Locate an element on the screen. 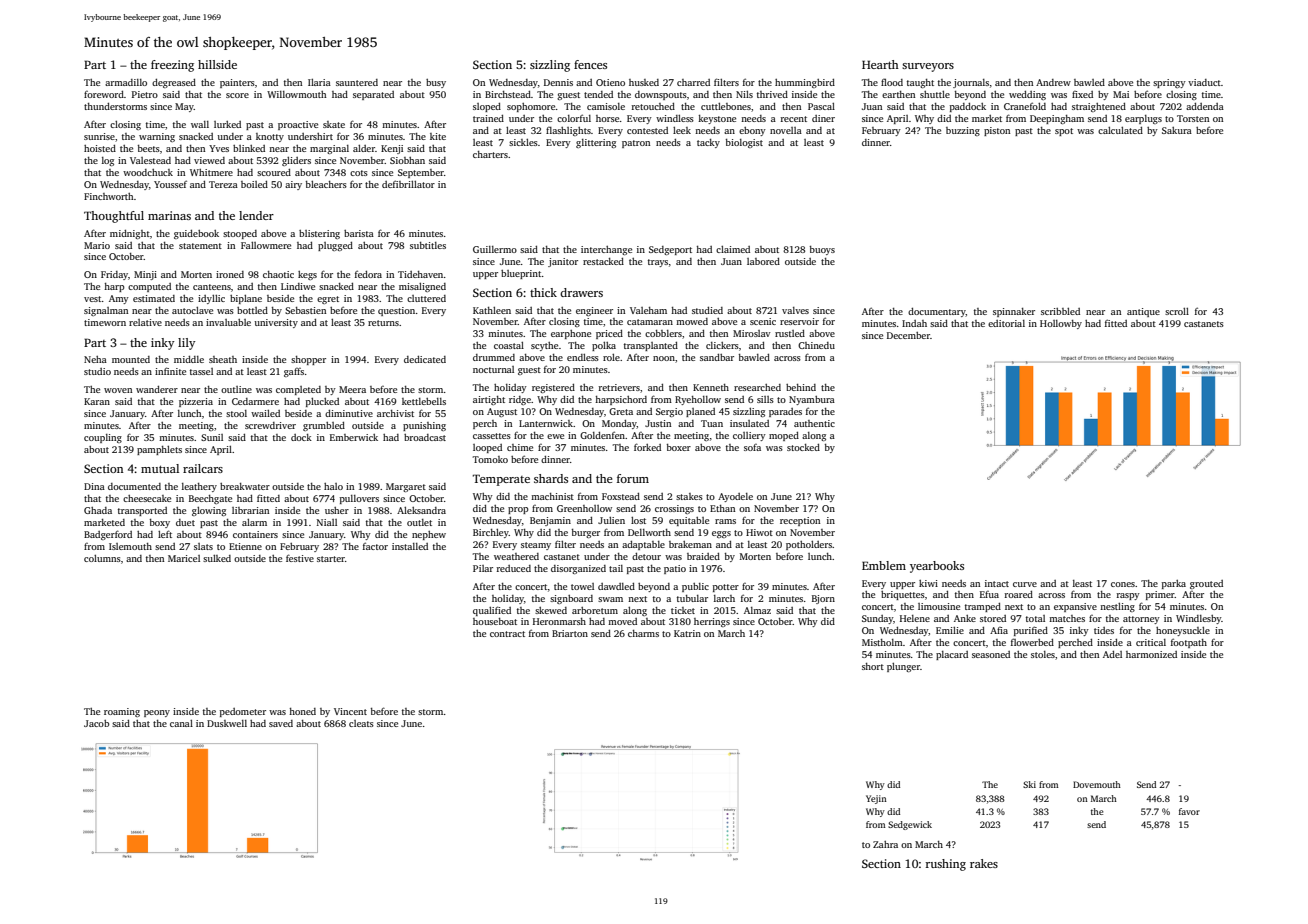  surveyors is located at coordinates (928, 67).
